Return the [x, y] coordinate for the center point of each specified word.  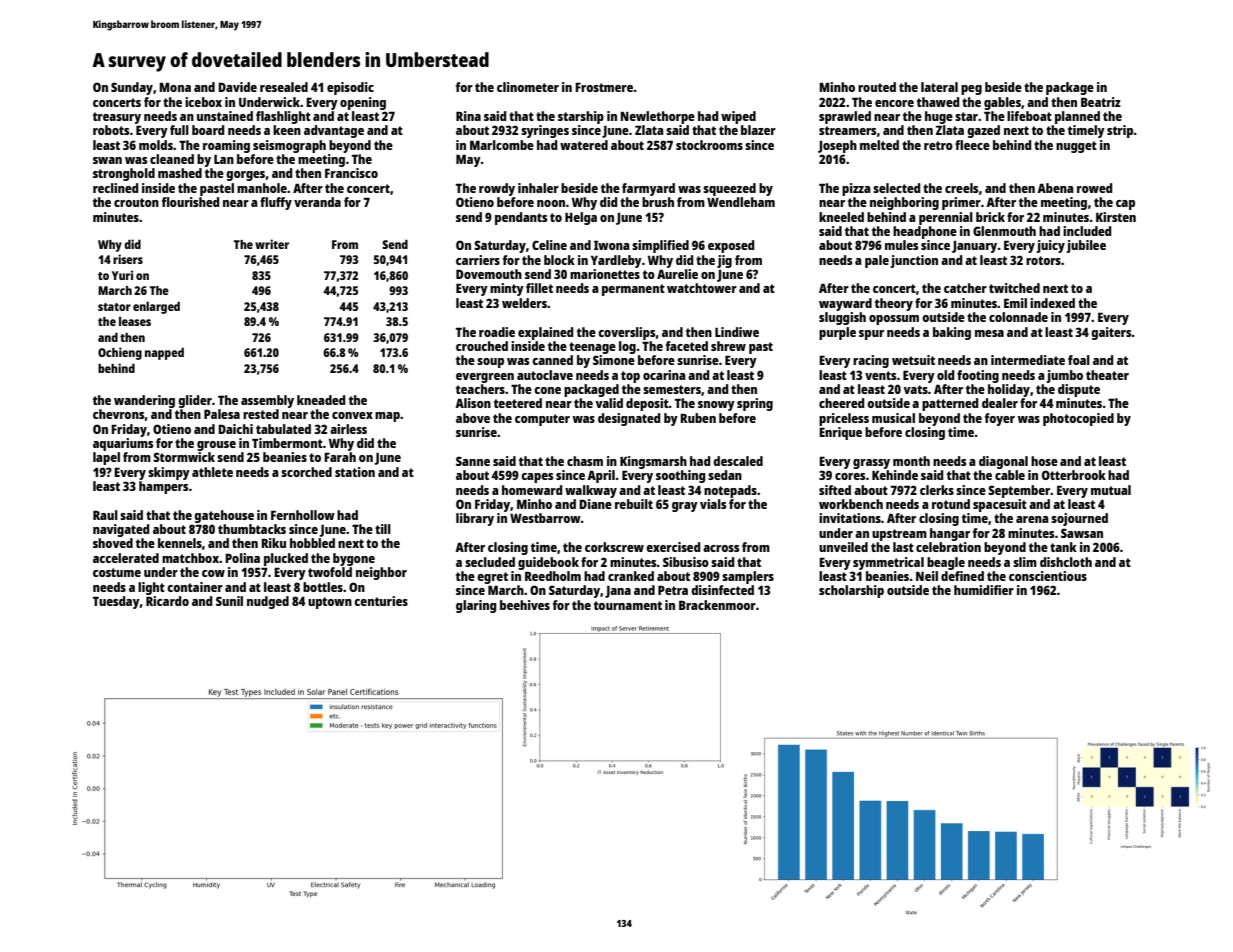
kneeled [841, 217]
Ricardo [167, 601]
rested [261, 414]
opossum [894, 320]
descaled [738, 461]
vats [915, 389]
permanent [633, 290]
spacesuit [1000, 505]
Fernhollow [303, 515]
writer [272, 244]
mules [901, 245]
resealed [284, 87]
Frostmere [604, 87]
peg [971, 90]
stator [114, 307]
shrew [728, 346]
